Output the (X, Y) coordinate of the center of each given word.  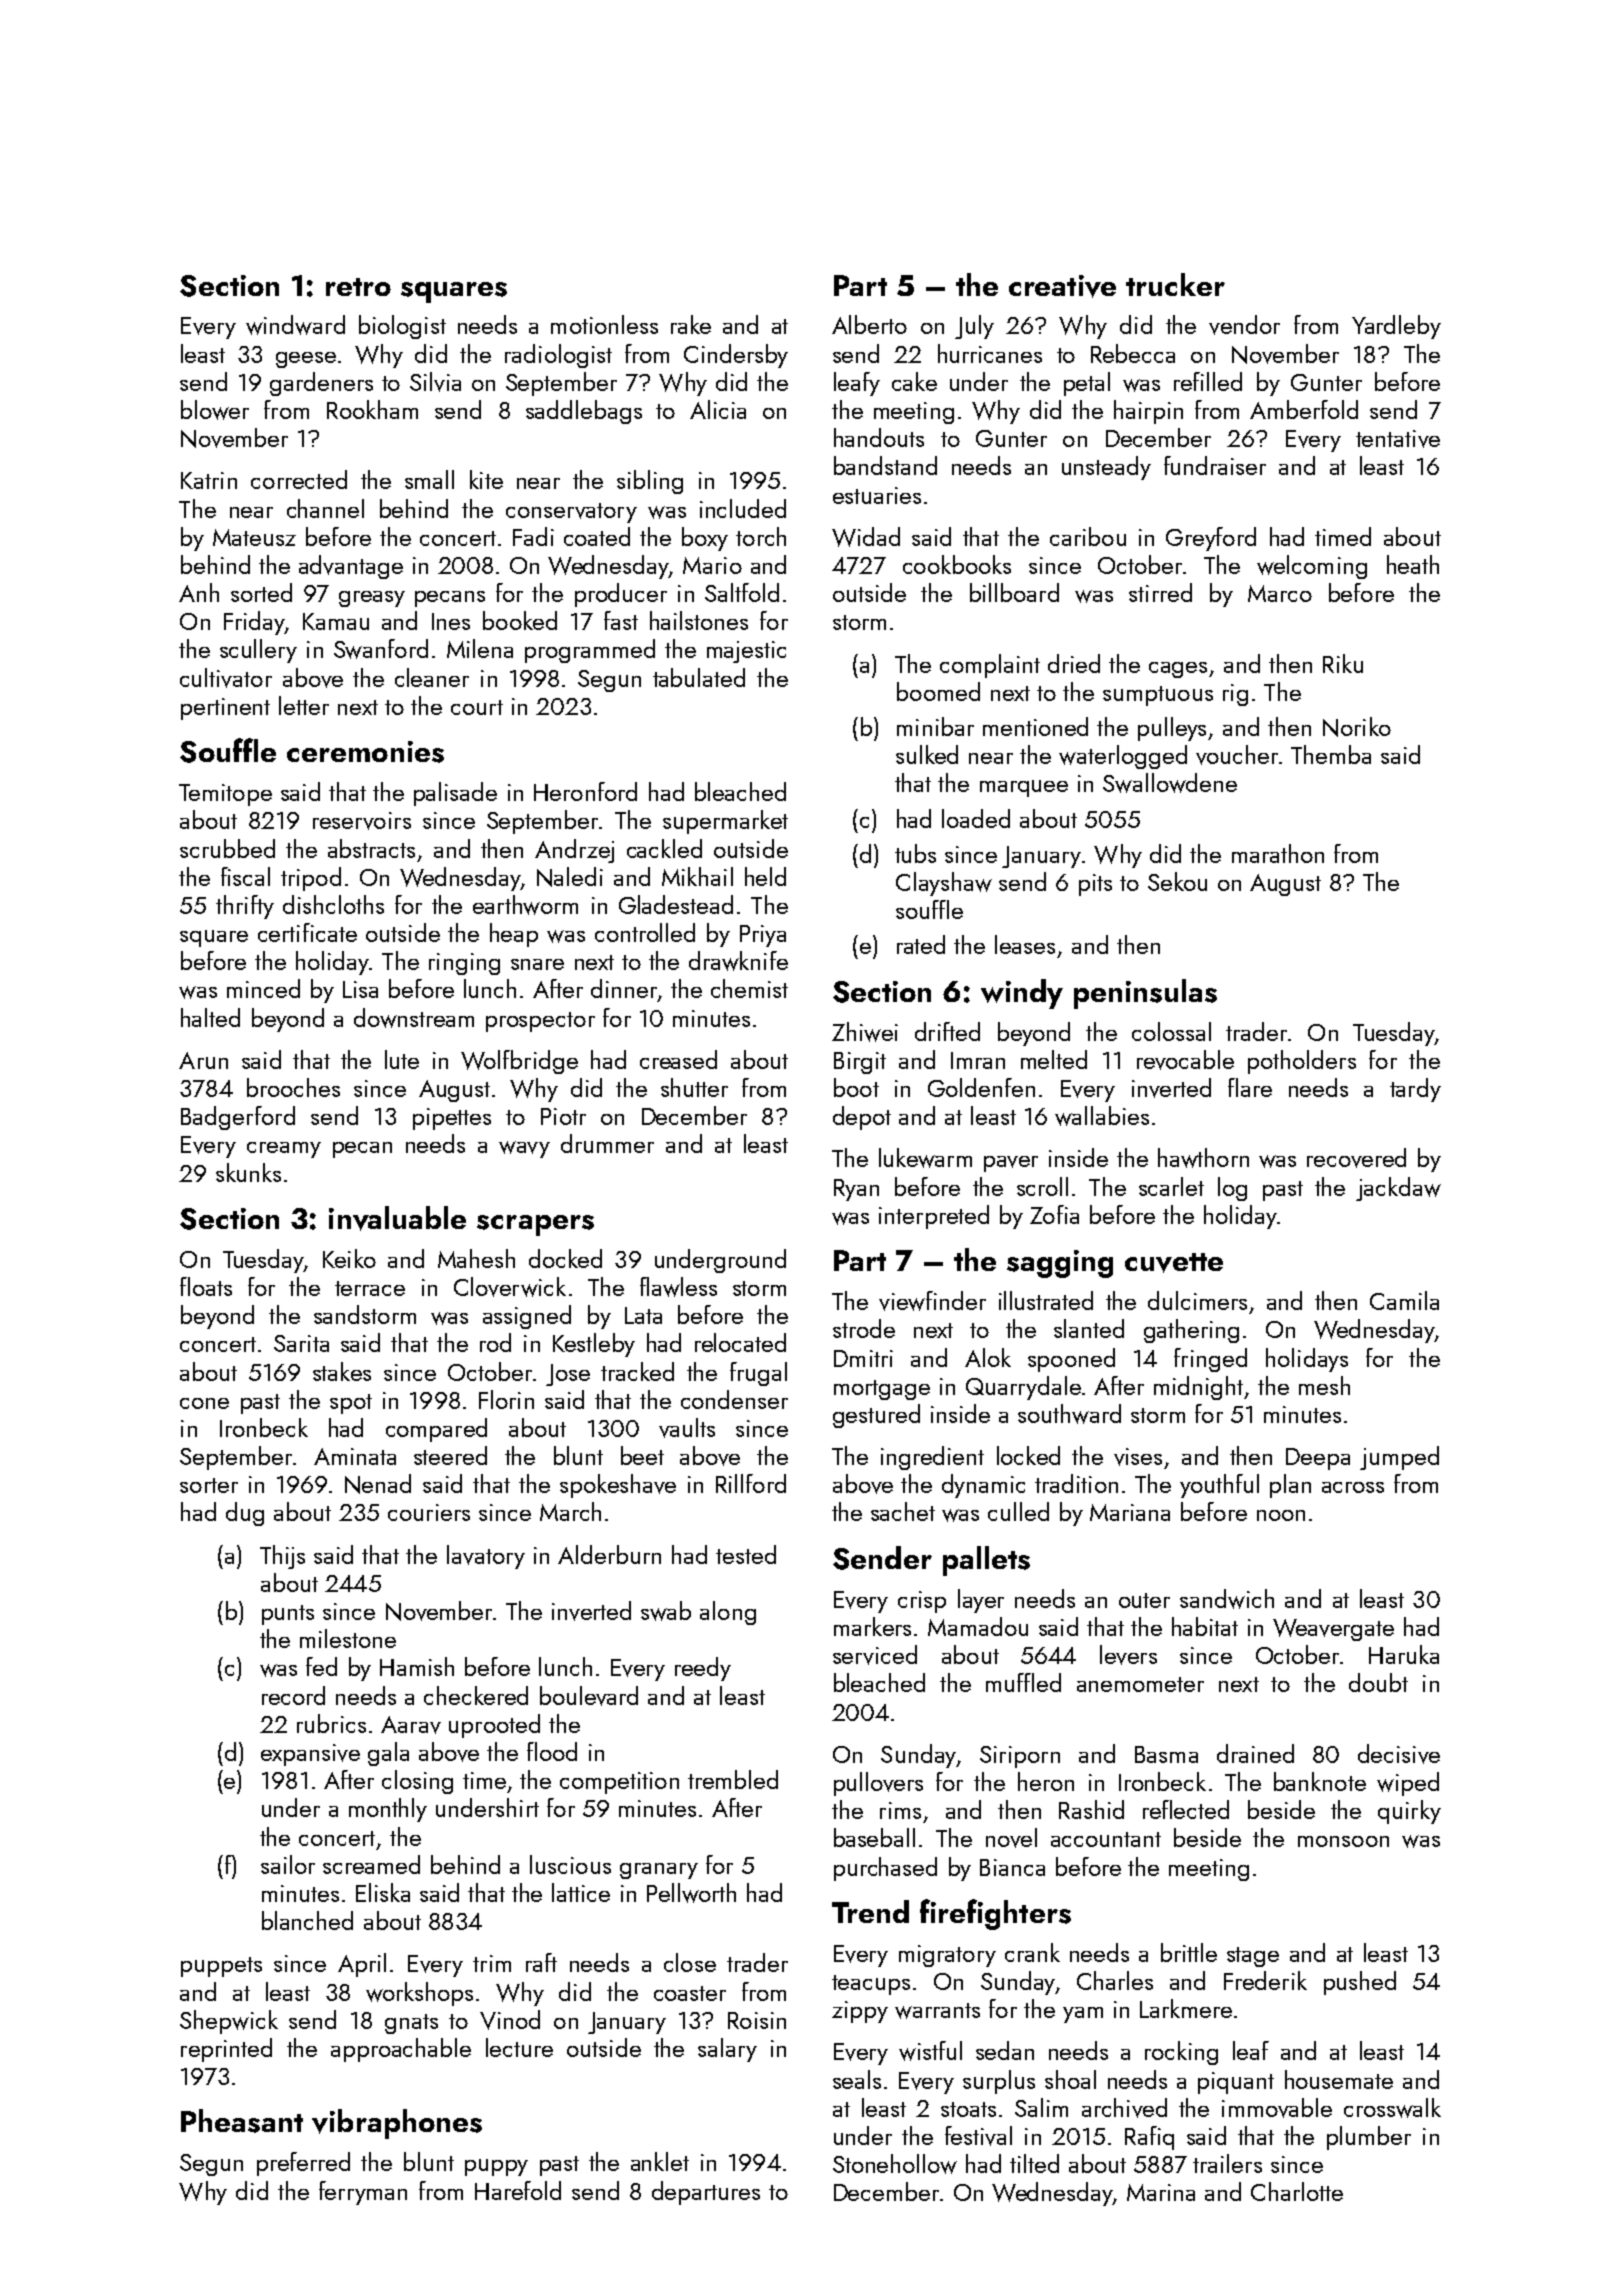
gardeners (321, 384)
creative (1062, 286)
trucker (1175, 284)
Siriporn (1020, 1757)
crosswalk (1392, 2108)
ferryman (363, 2193)
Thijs (282, 1557)
